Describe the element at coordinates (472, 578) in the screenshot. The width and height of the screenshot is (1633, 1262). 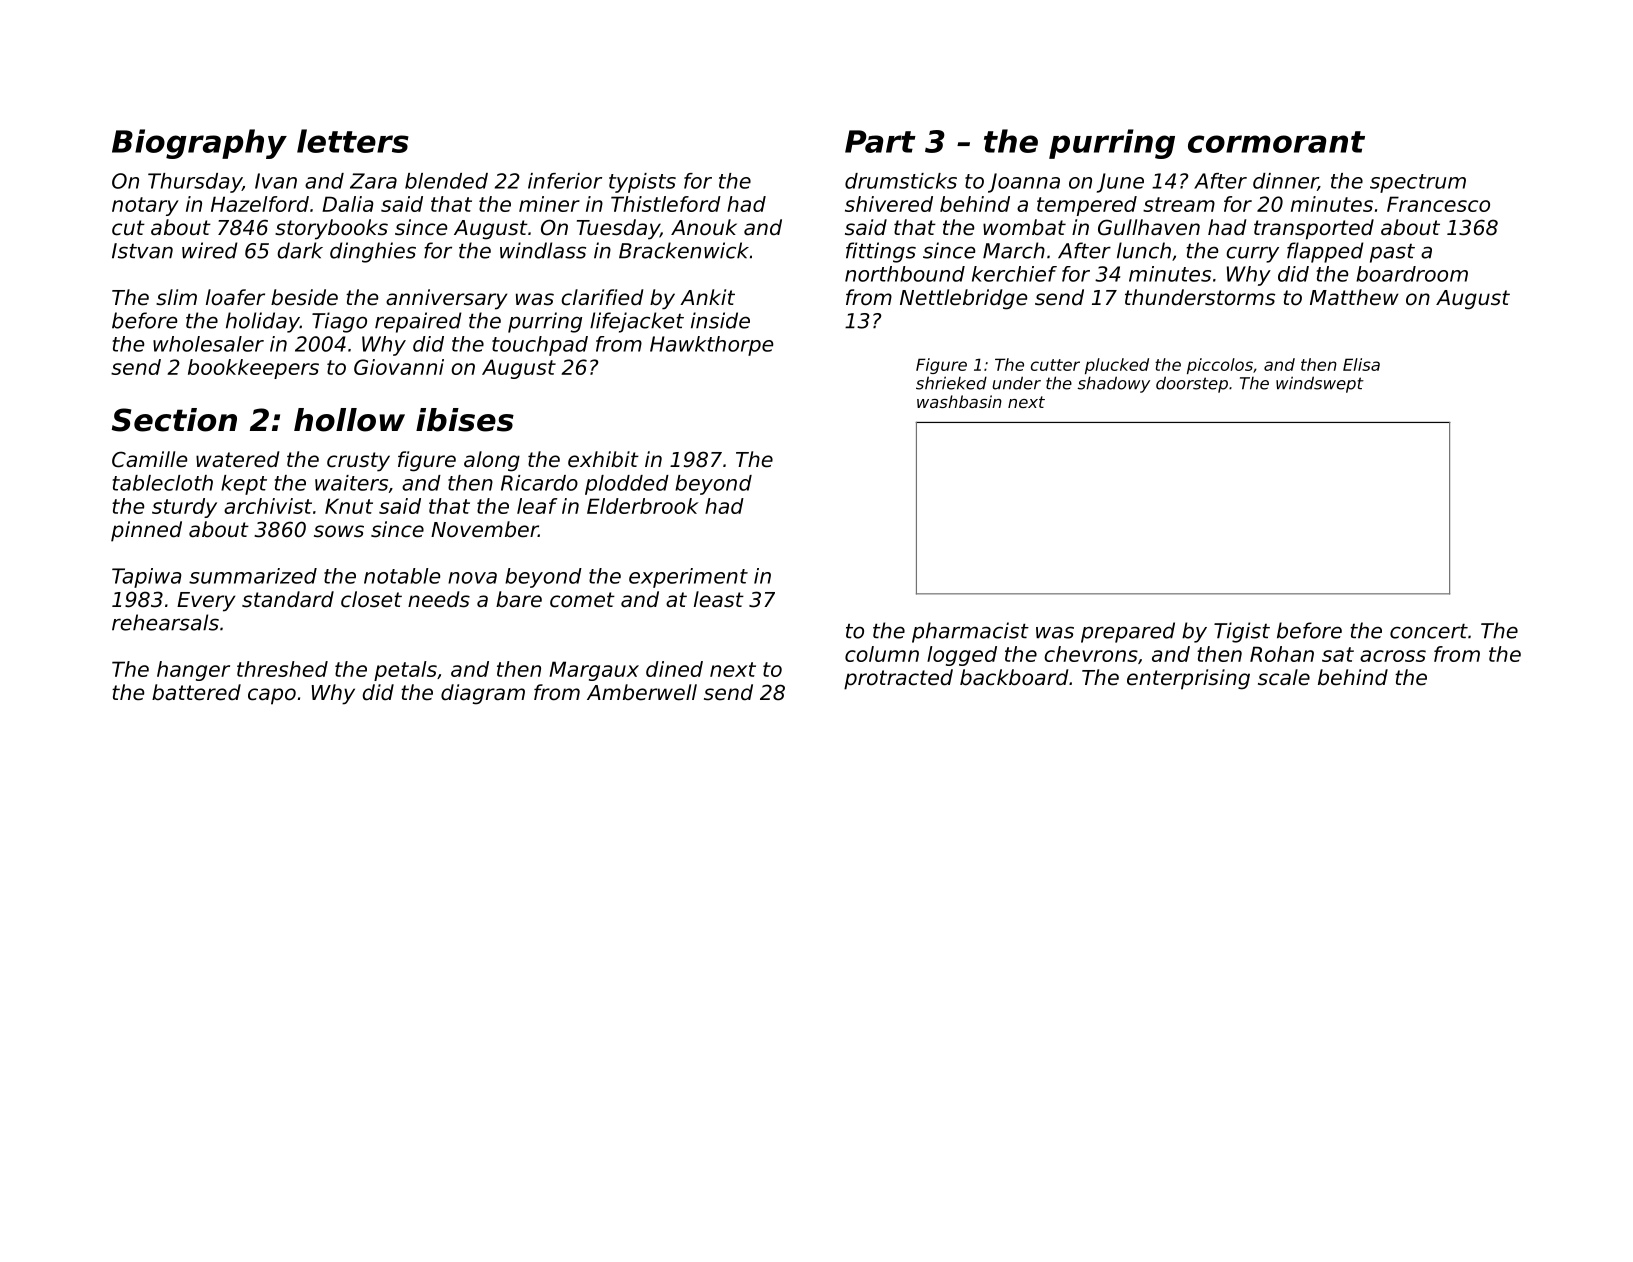
I see `nova` at that location.
